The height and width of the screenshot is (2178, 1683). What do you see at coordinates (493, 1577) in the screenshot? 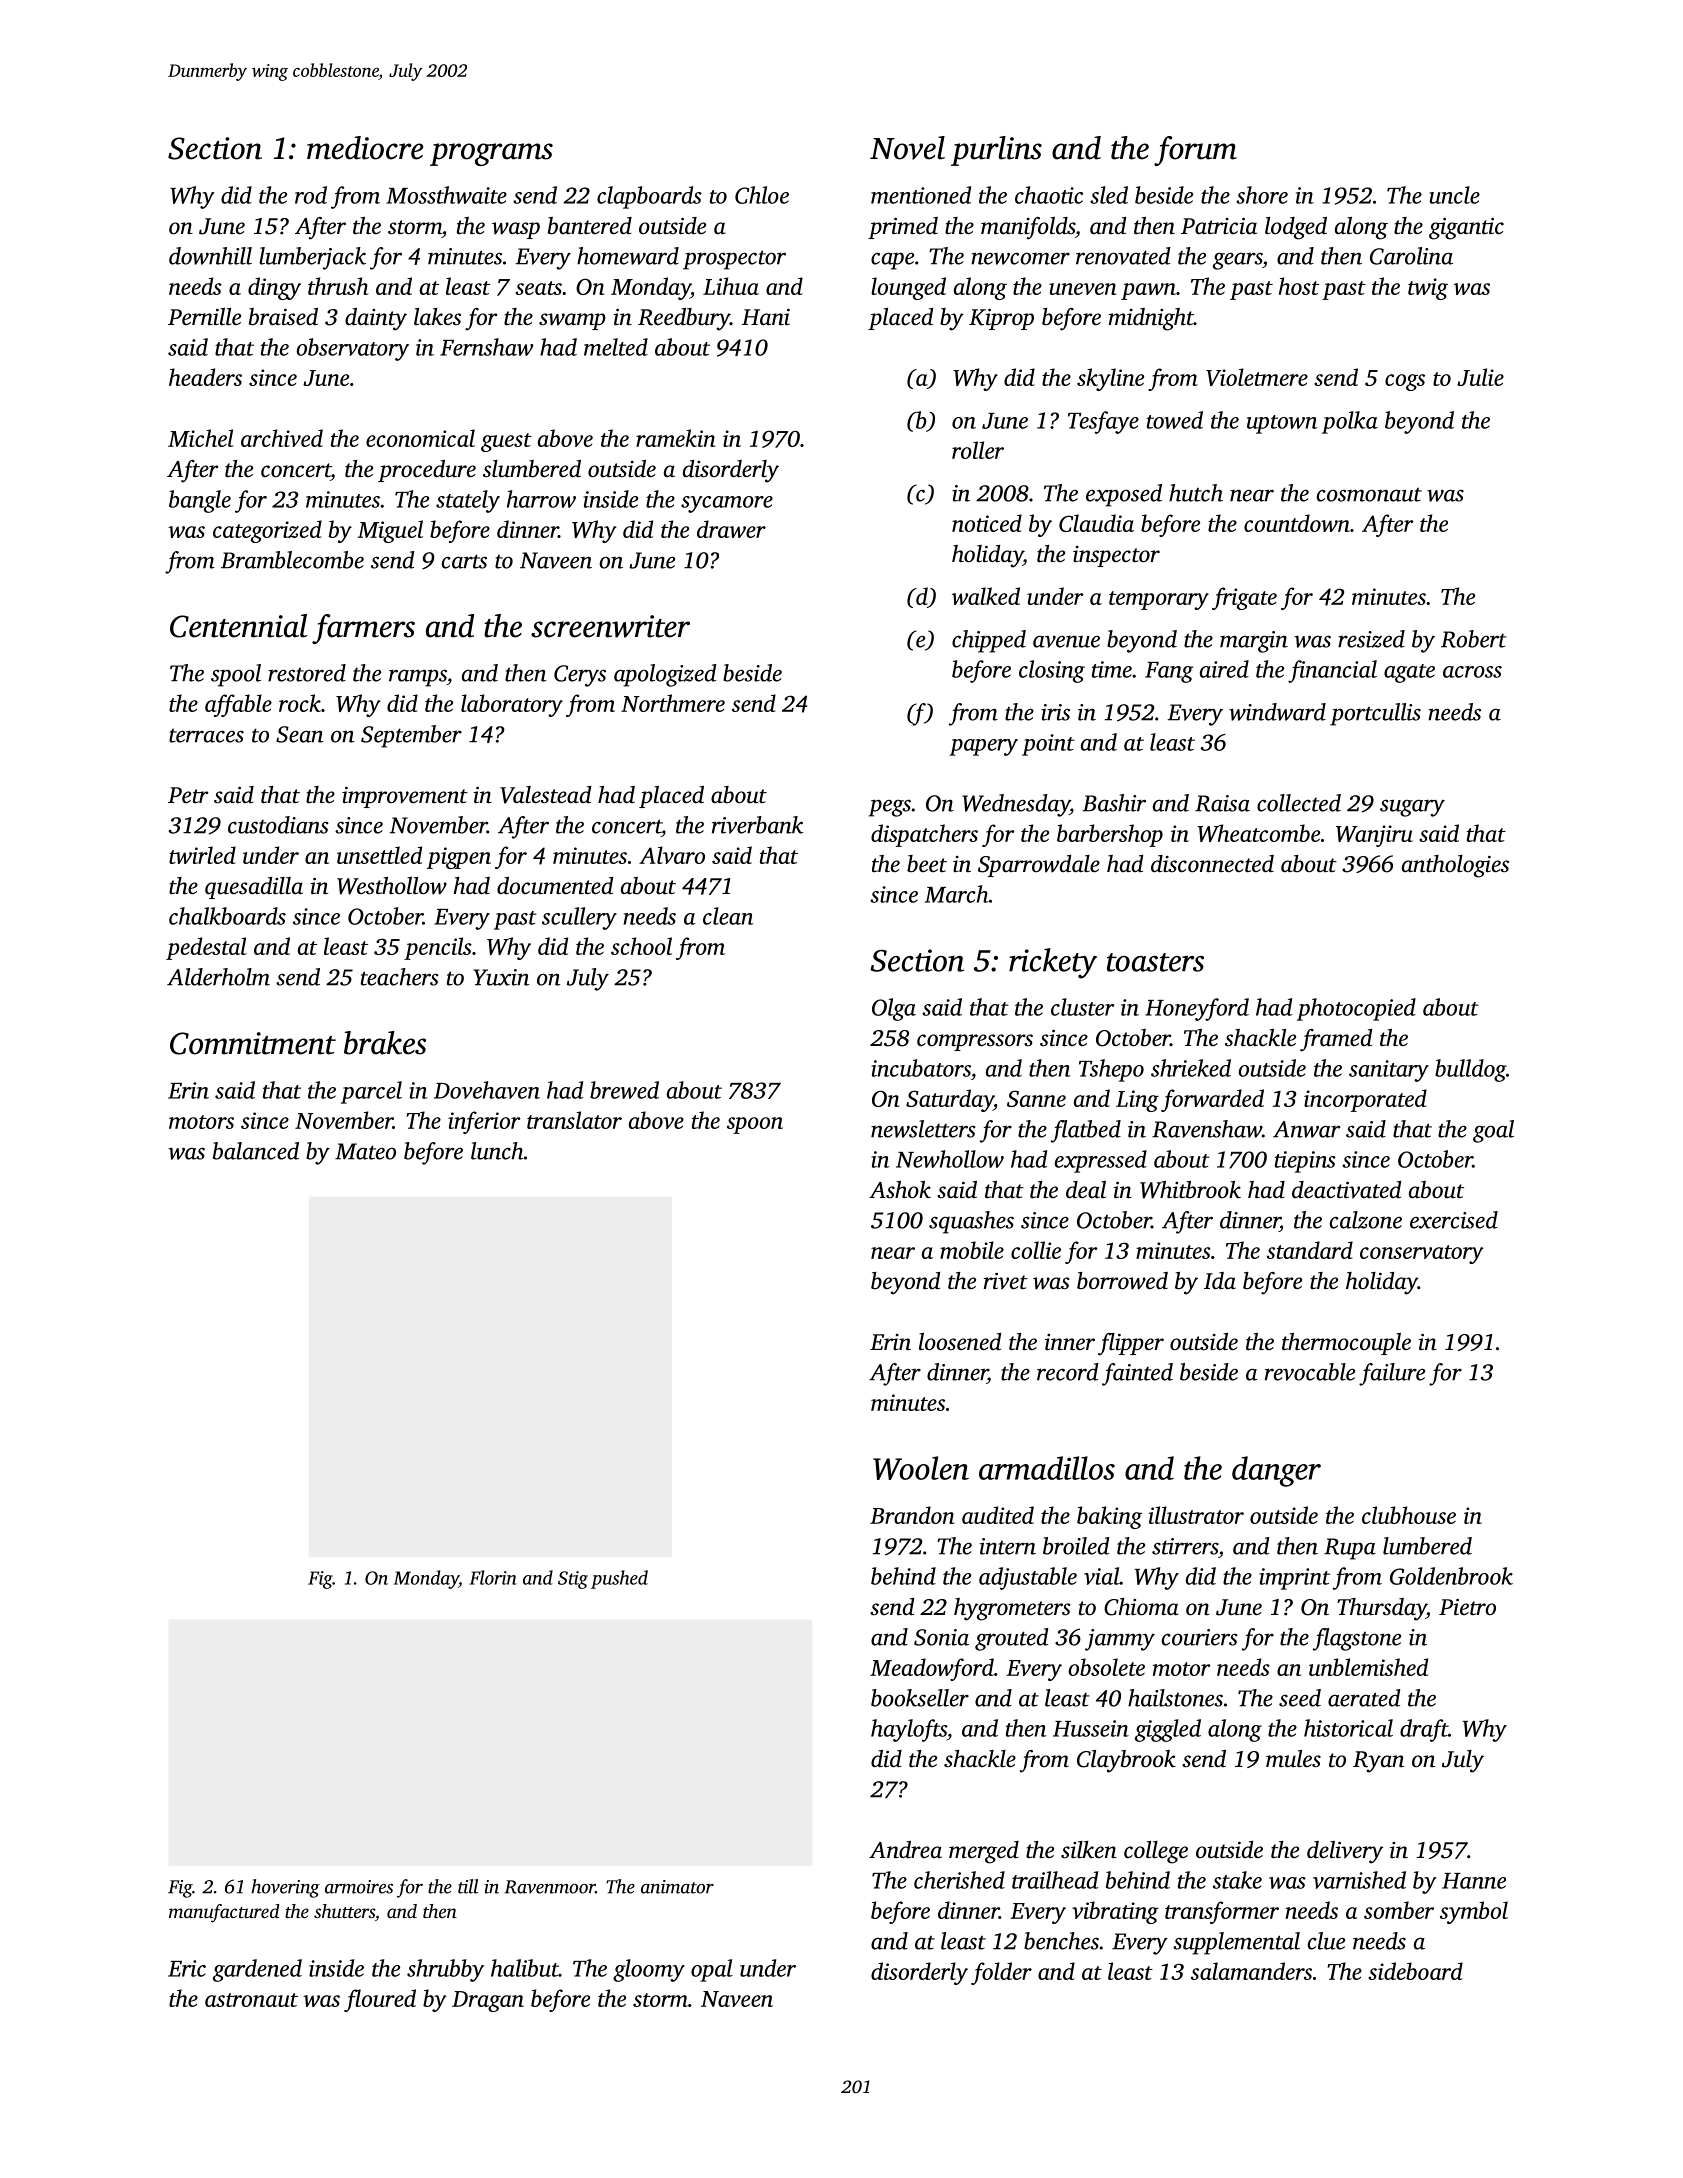
I see `Florin` at bounding box center [493, 1577].
